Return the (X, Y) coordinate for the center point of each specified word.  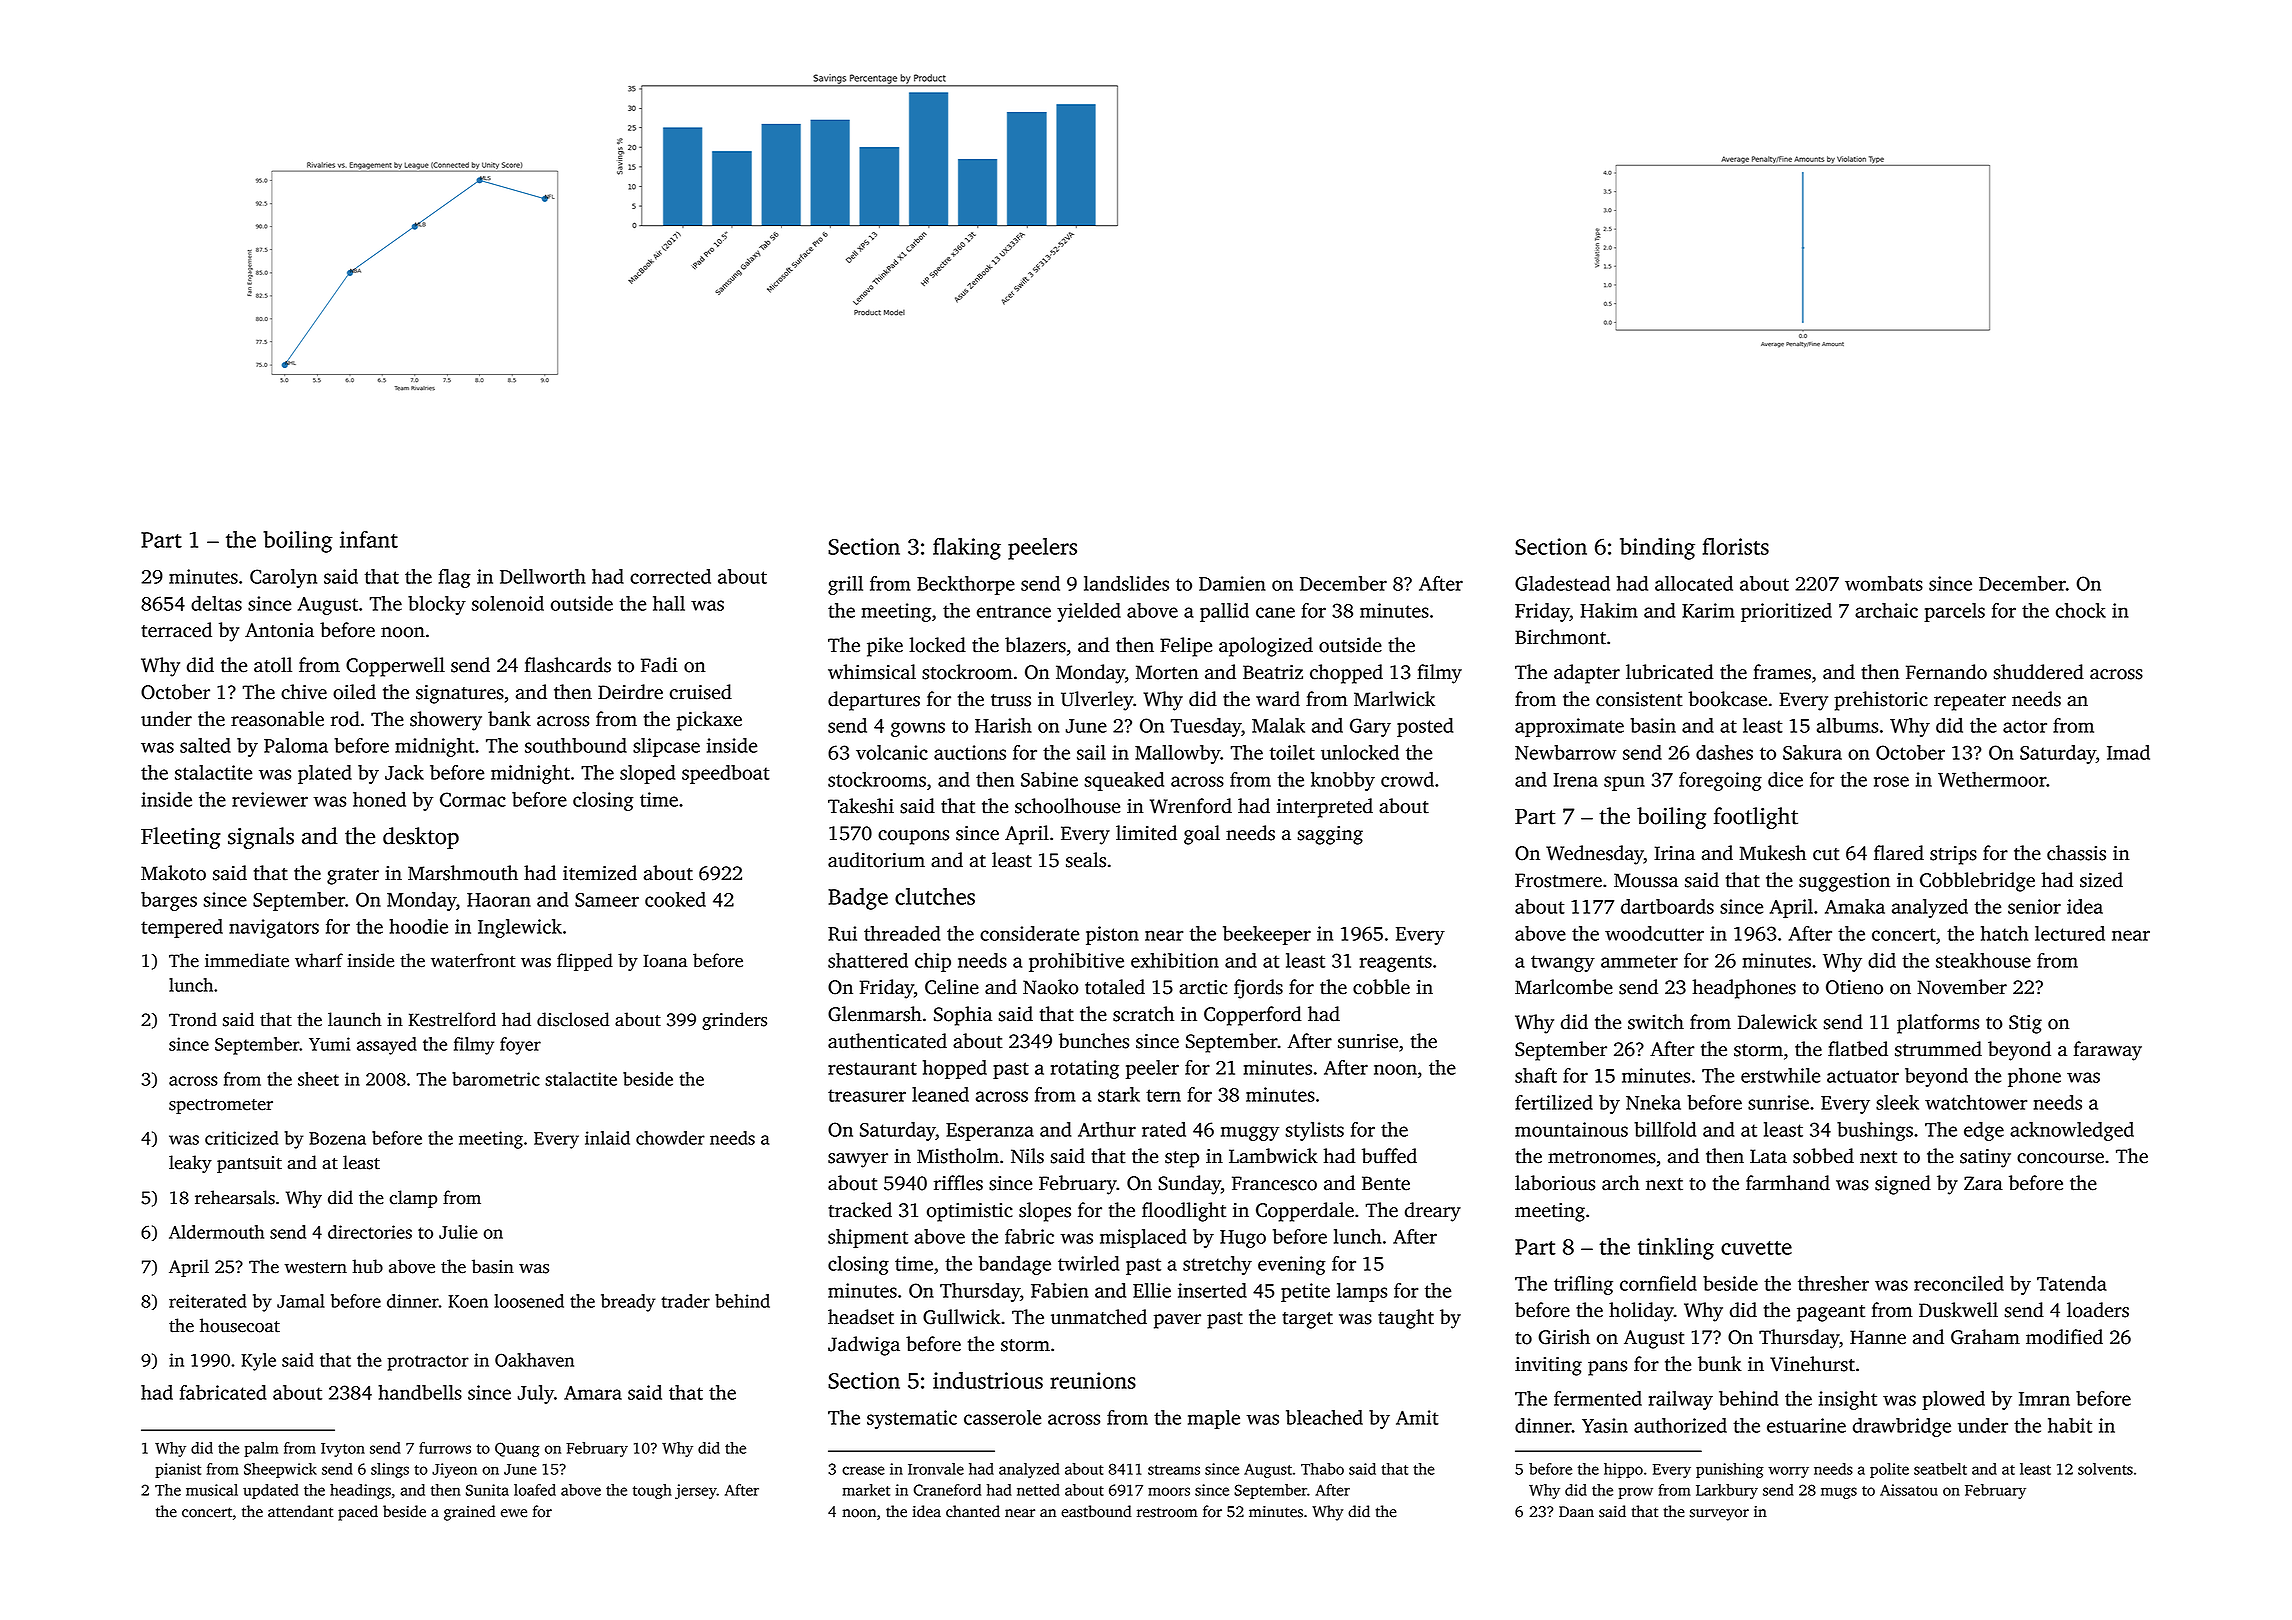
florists (1736, 546)
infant (369, 539)
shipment (868, 1238)
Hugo (1243, 1239)
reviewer (270, 799)
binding (1657, 549)
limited (1146, 833)
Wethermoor (1992, 779)
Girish (1564, 1337)
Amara (593, 1392)
